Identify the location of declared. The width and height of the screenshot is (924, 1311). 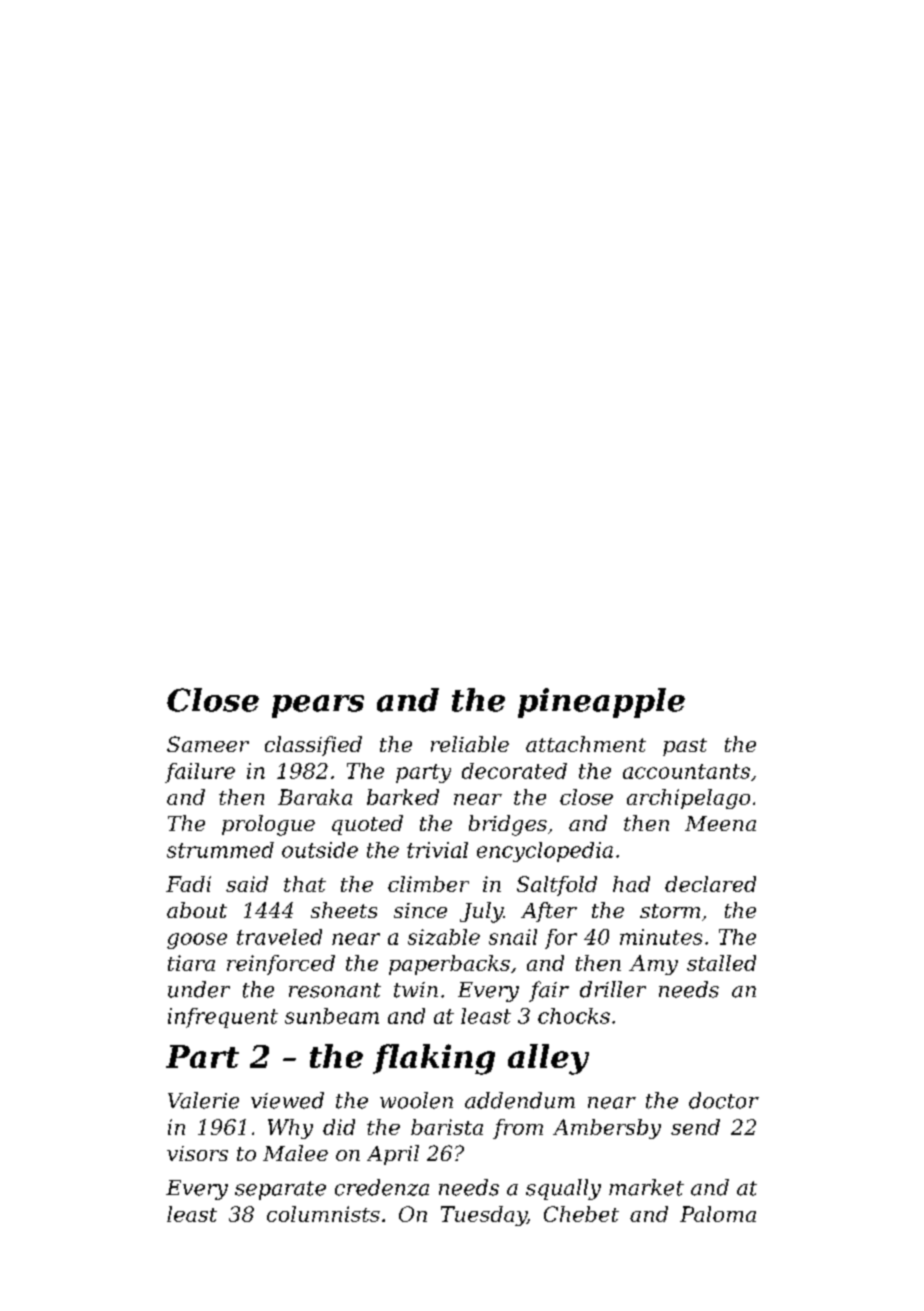
(710, 884).
